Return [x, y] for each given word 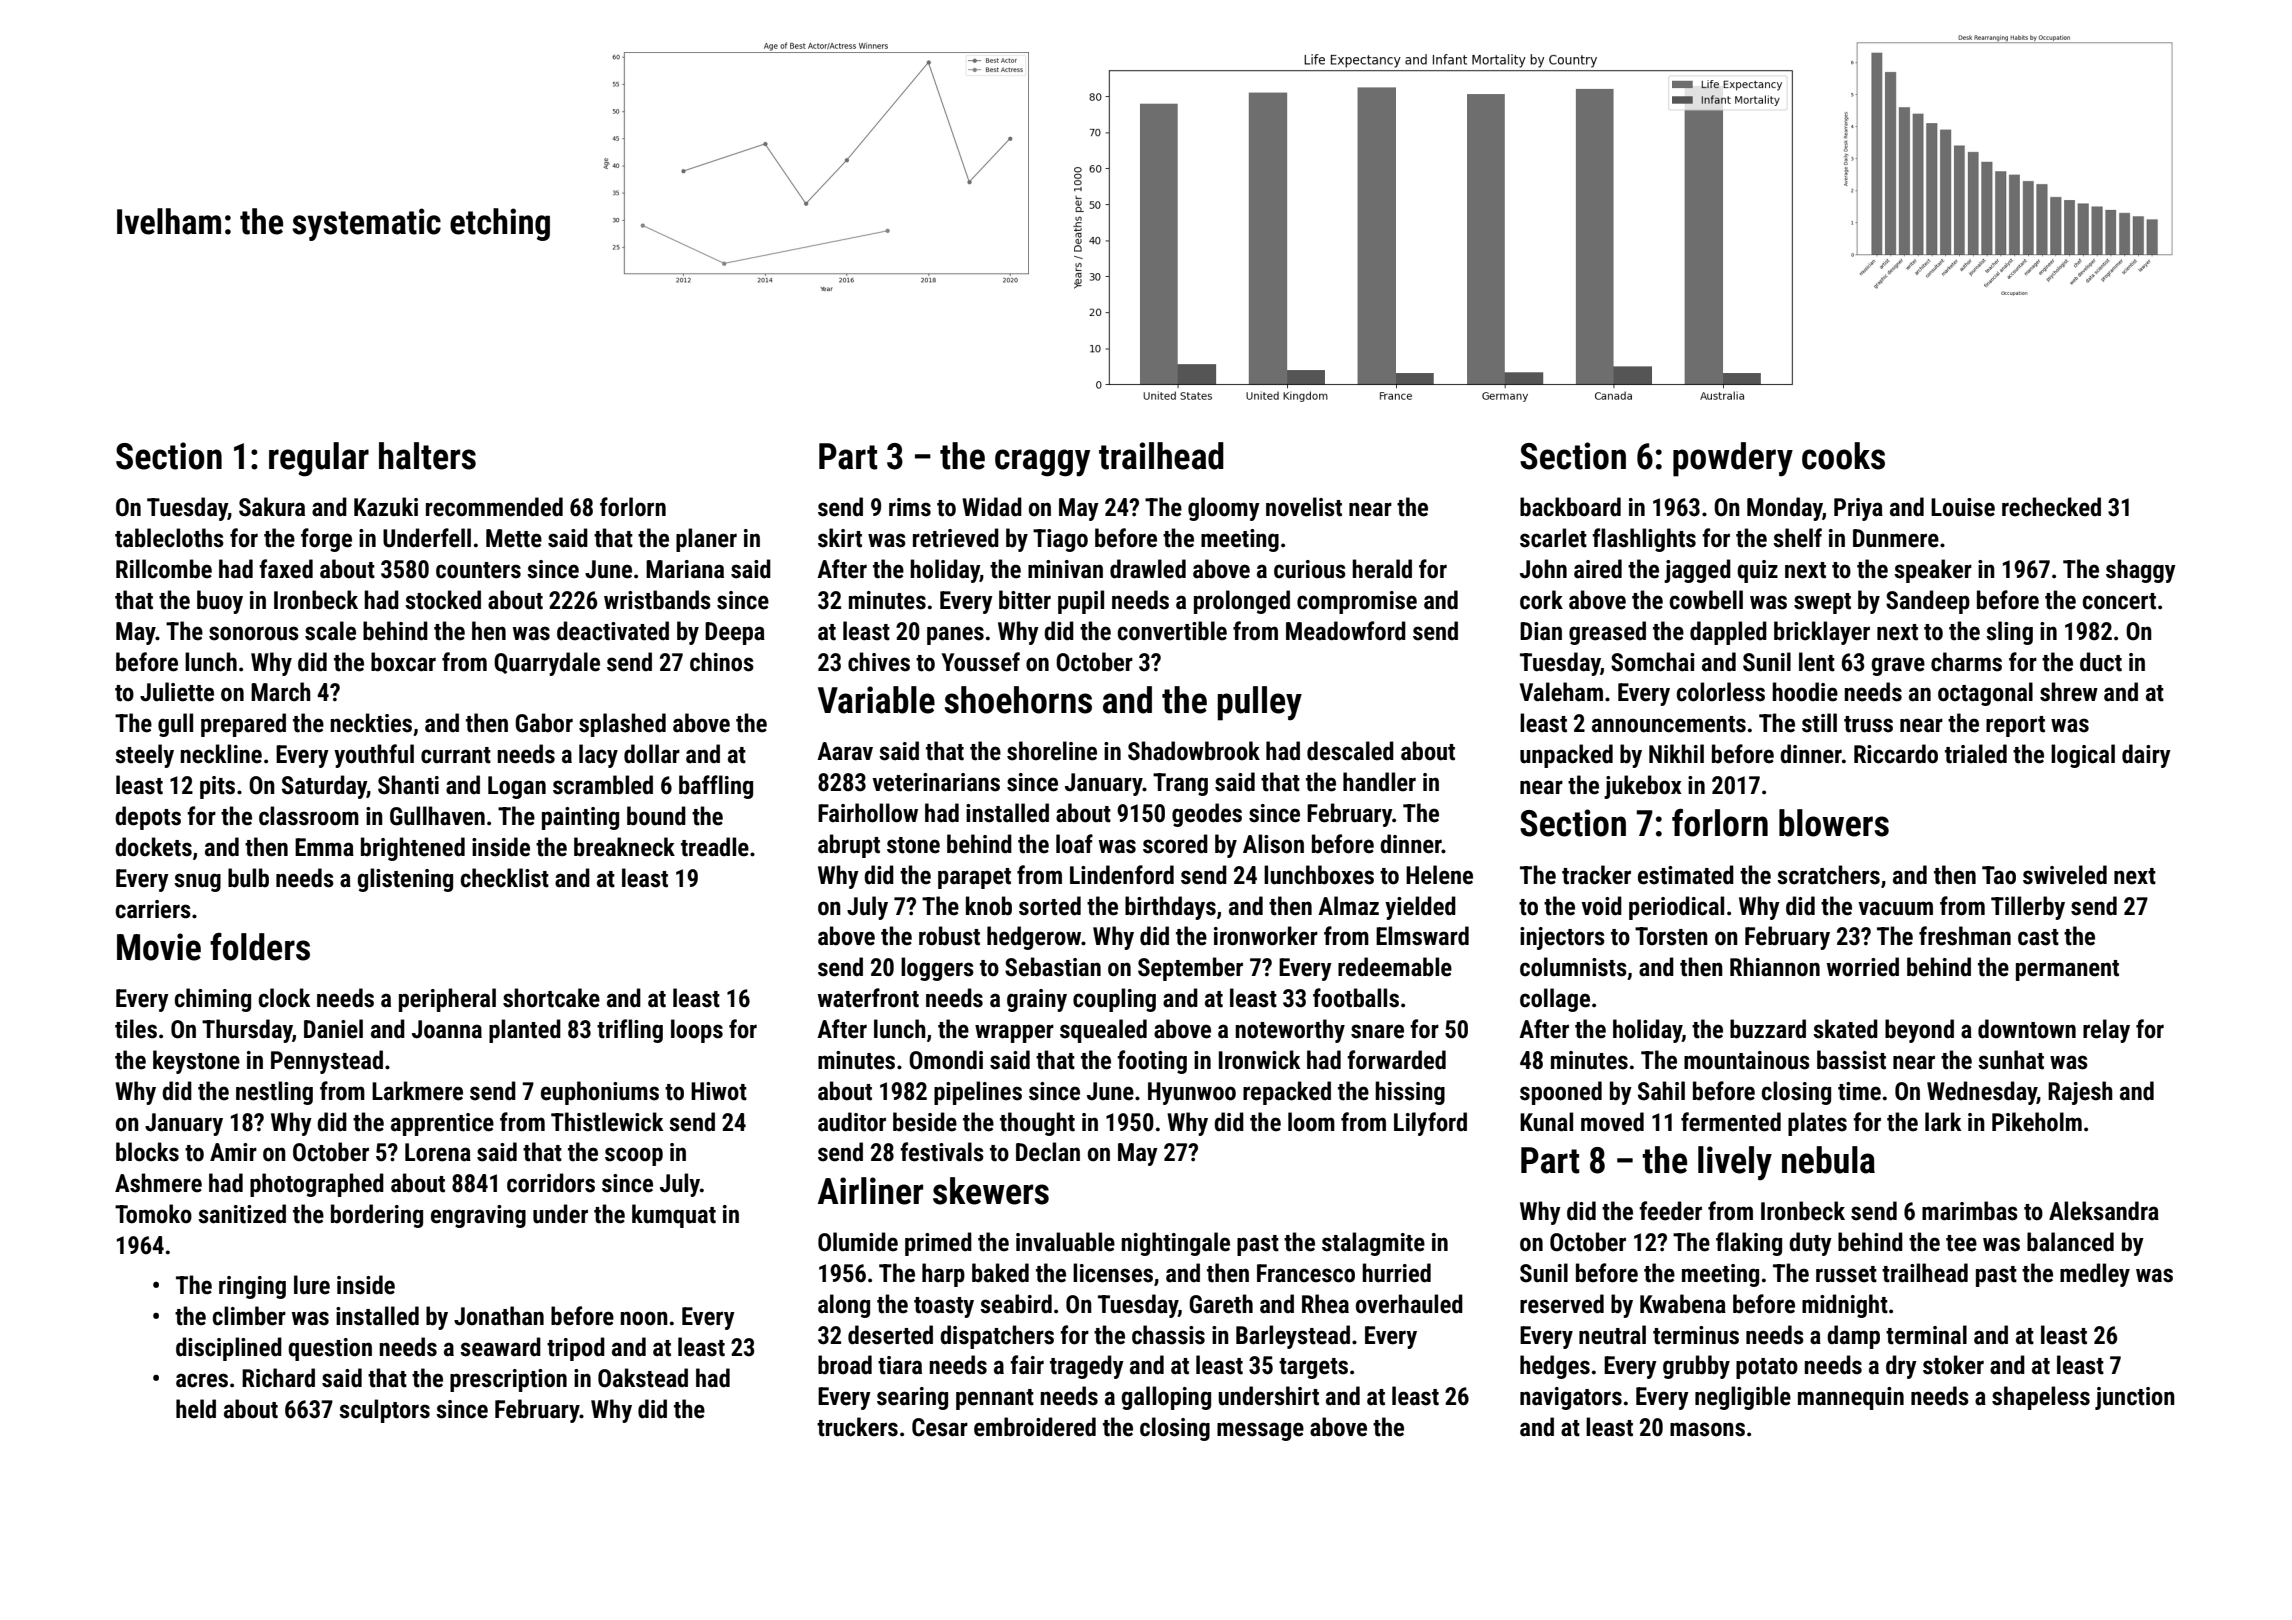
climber [249, 1316]
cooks [1843, 456]
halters [427, 456]
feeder [1670, 1211]
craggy [1042, 463]
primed [938, 1244]
